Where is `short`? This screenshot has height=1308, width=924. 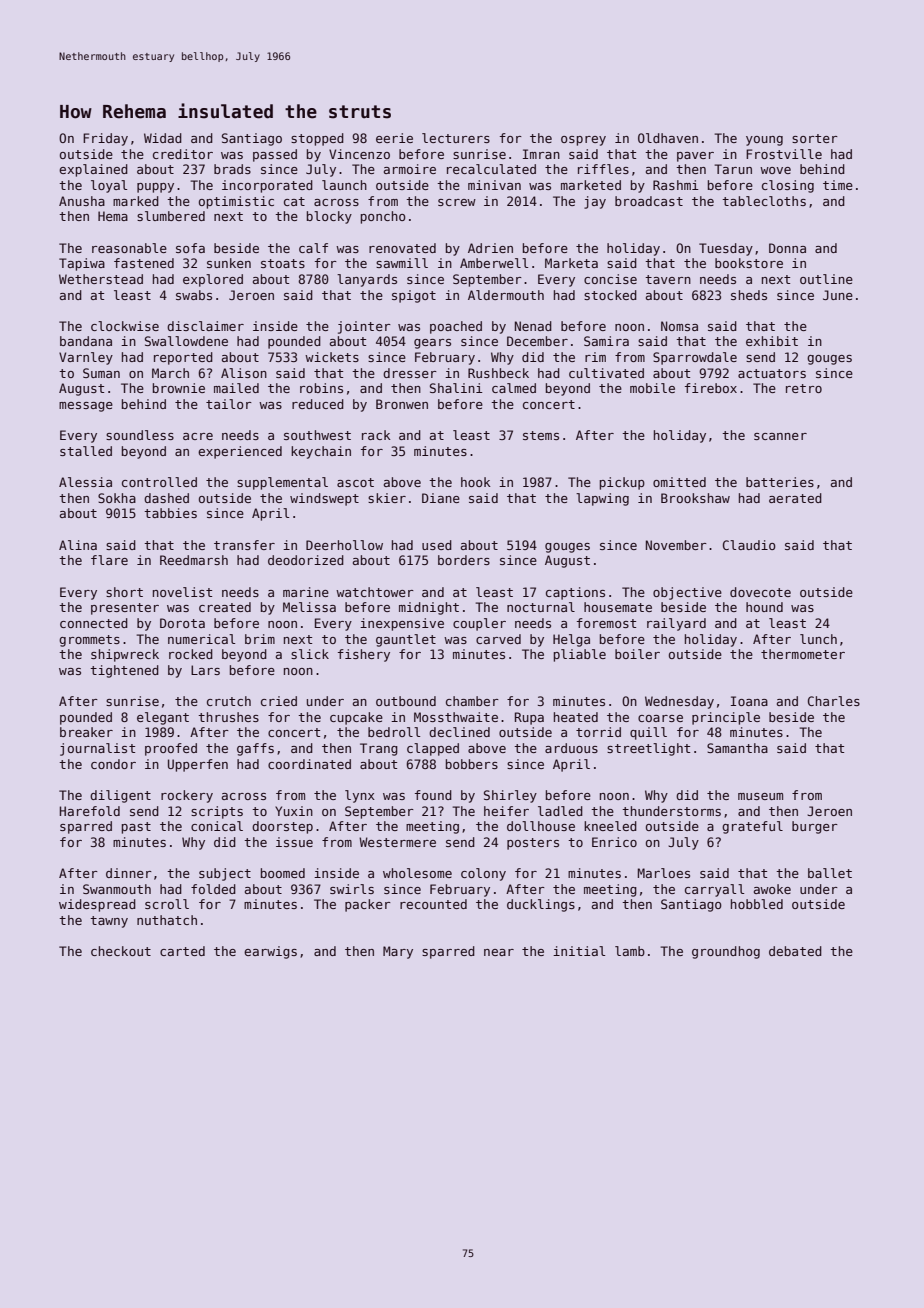 short is located at coordinates (124, 592).
